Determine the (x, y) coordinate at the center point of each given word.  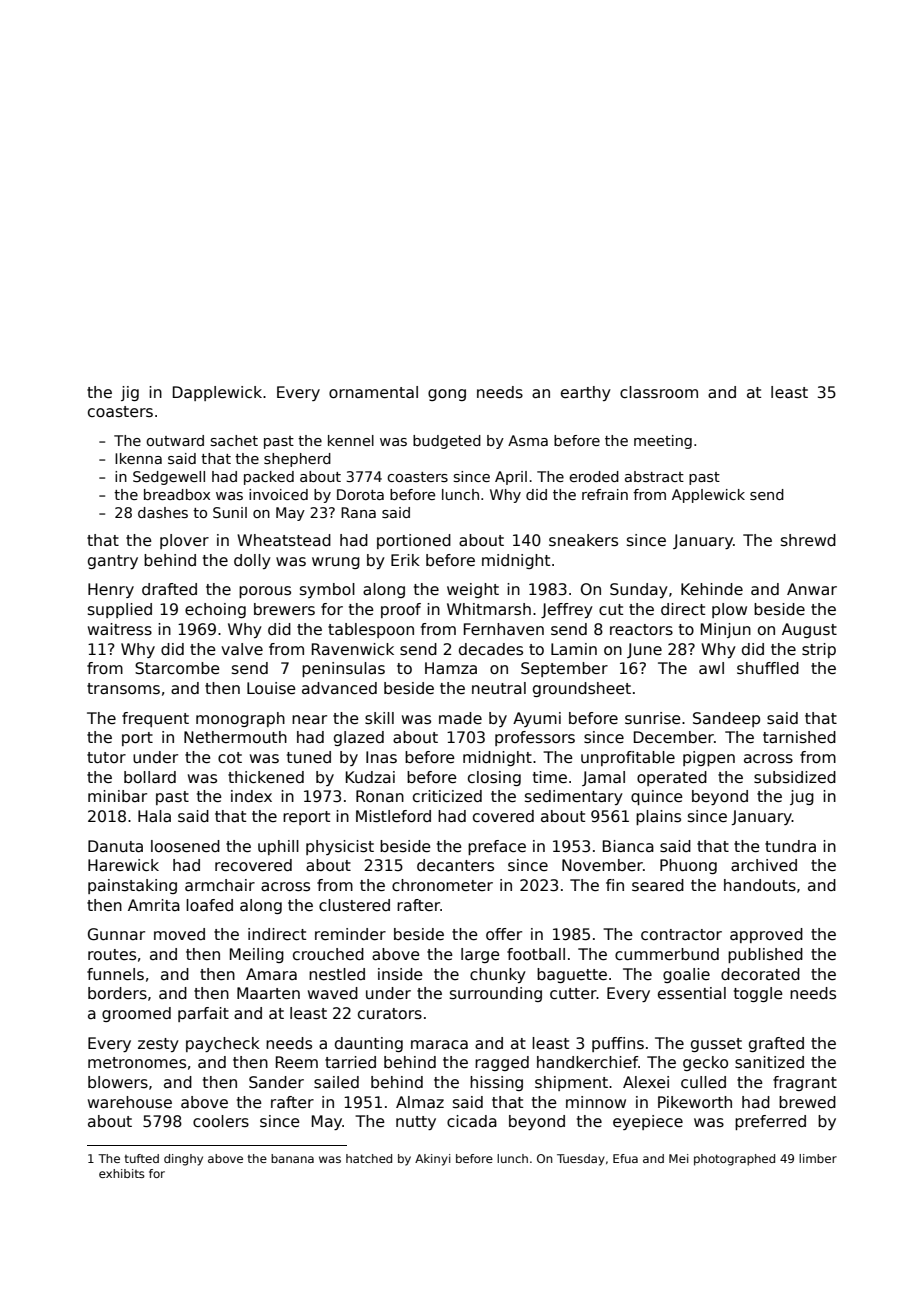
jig (130, 393)
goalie (686, 975)
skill (379, 718)
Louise (271, 688)
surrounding (496, 994)
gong (447, 395)
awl (711, 668)
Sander (276, 1082)
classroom (659, 392)
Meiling (257, 955)
